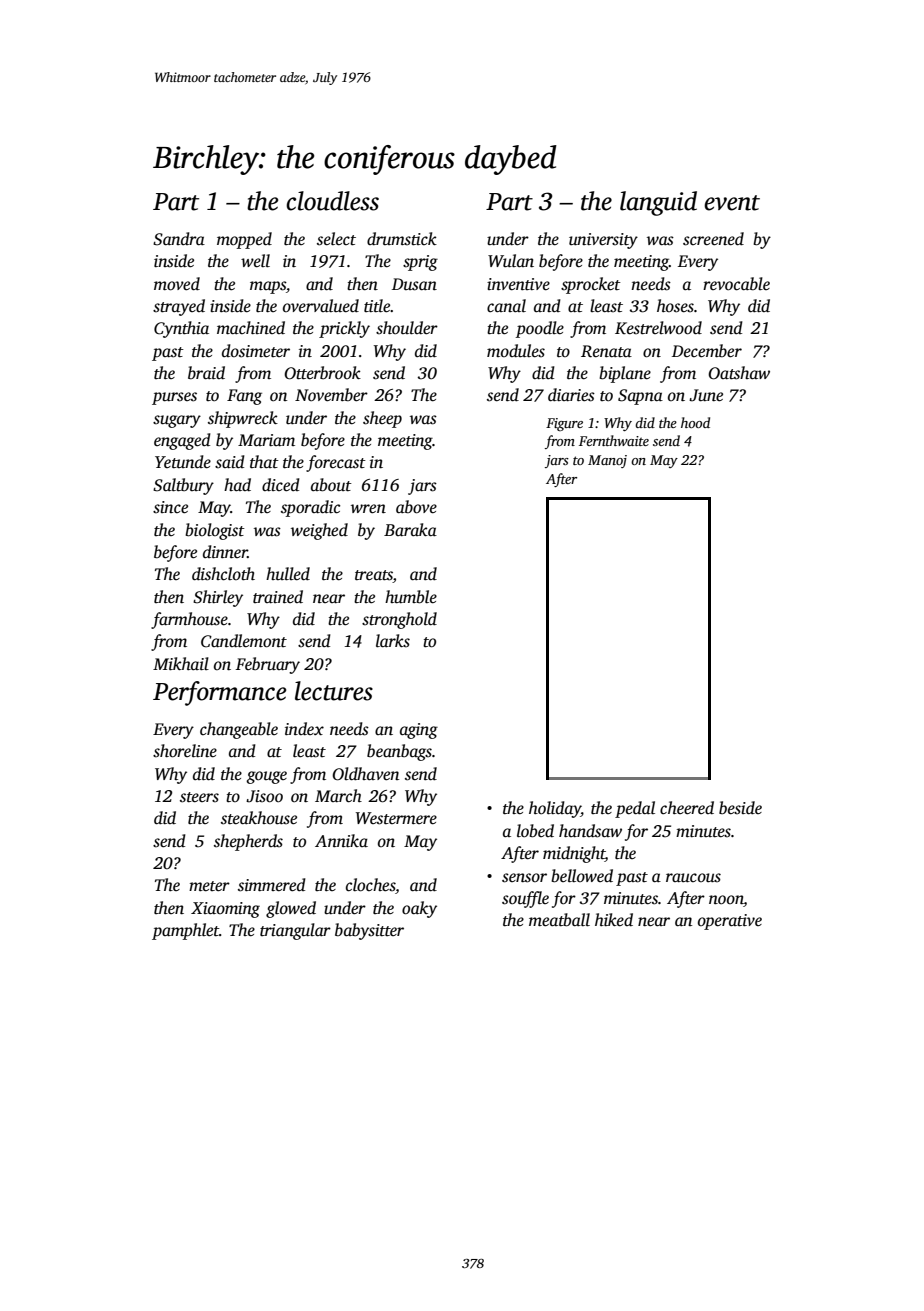 This screenshot has width=924, height=1311. Describe the element at coordinates (518, 284) in the screenshot. I see `inventive` at that location.
